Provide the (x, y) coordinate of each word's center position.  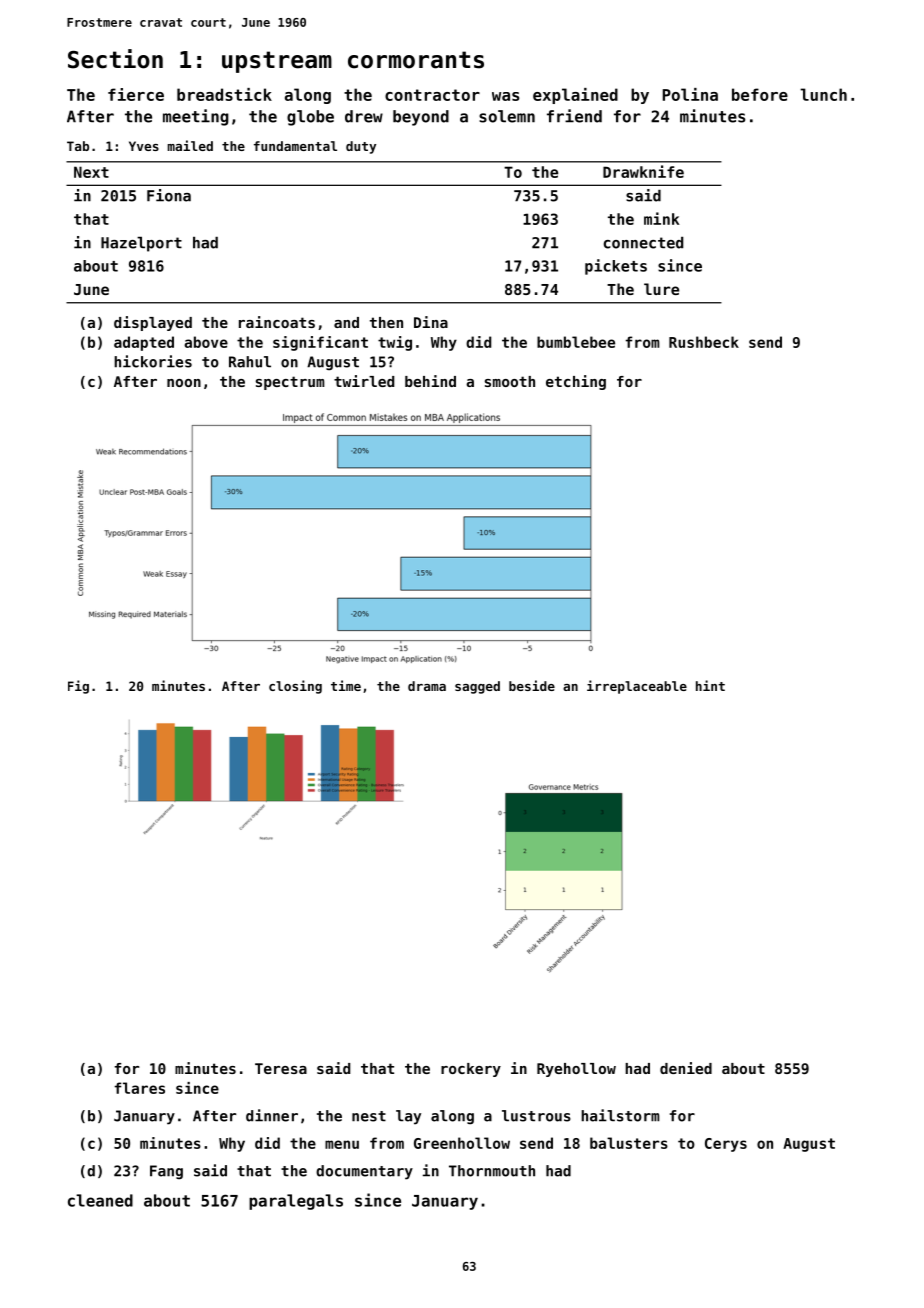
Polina (690, 94)
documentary (364, 1172)
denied (686, 1068)
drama (427, 686)
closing (295, 687)
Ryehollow (576, 1070)
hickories (153, 361)
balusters (629, 1143)
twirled (364, 381)
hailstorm (620, 1115)
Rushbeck (704, 342)
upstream (277, 62)
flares (139, 1088)
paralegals (296, 1202)
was (505, 96)
